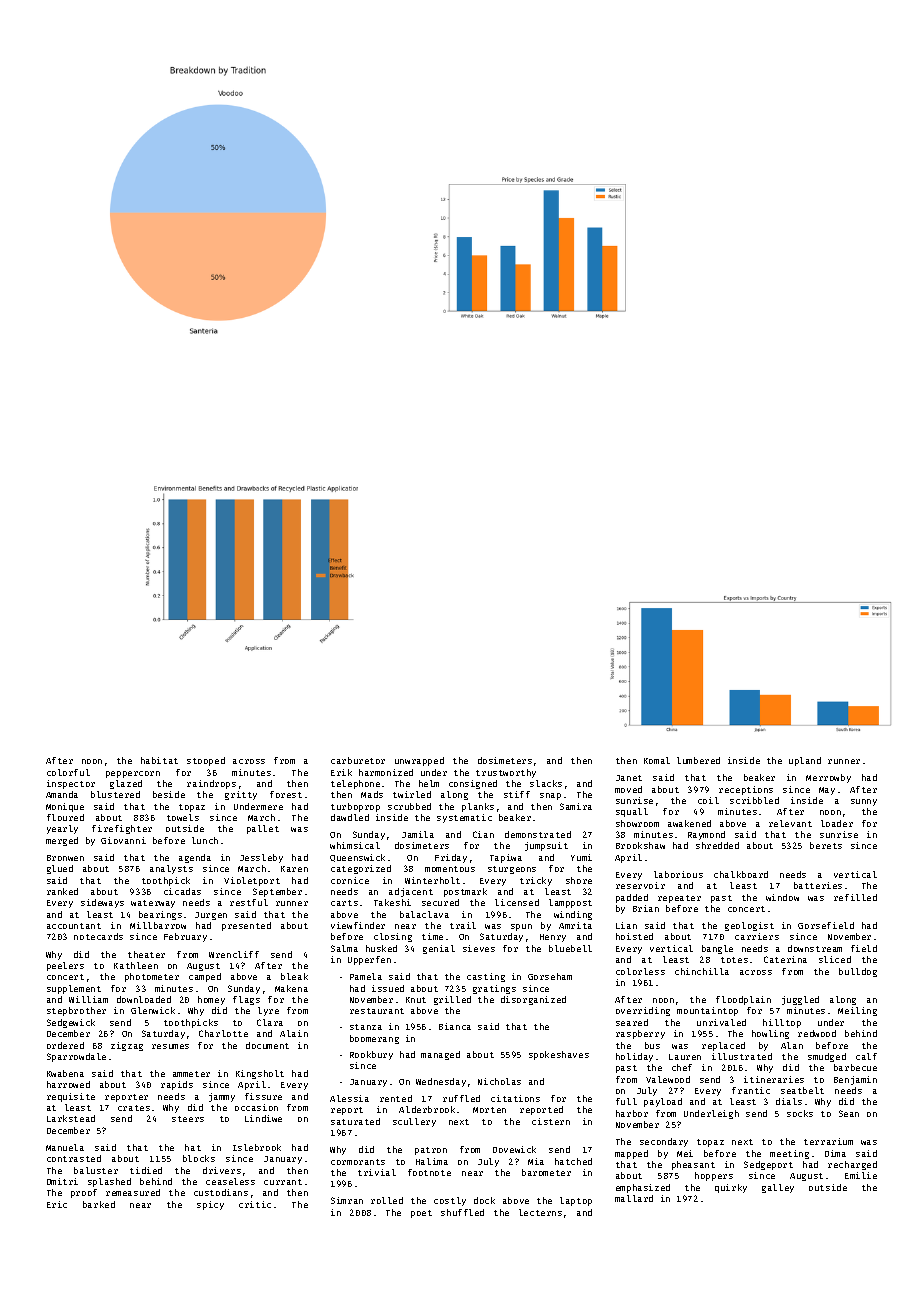 The image size is (924, 1308). I want to click on stooped, so click(206, 761).
